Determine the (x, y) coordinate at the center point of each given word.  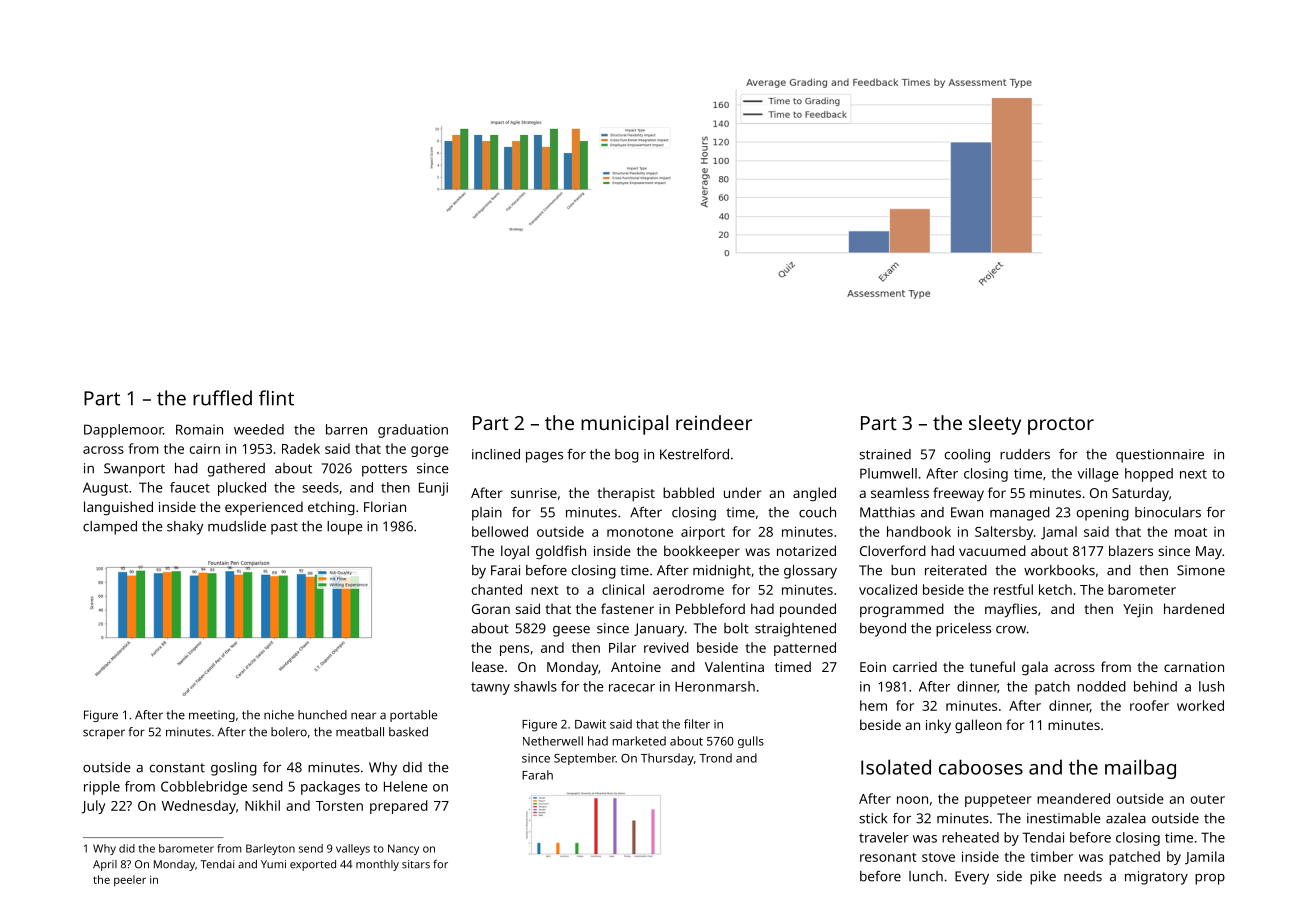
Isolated (896, 767)
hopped (1149, 475)
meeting (212, 716)
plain (487, 514)
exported (313, 865)
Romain (199, 429)
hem (873, 705)
